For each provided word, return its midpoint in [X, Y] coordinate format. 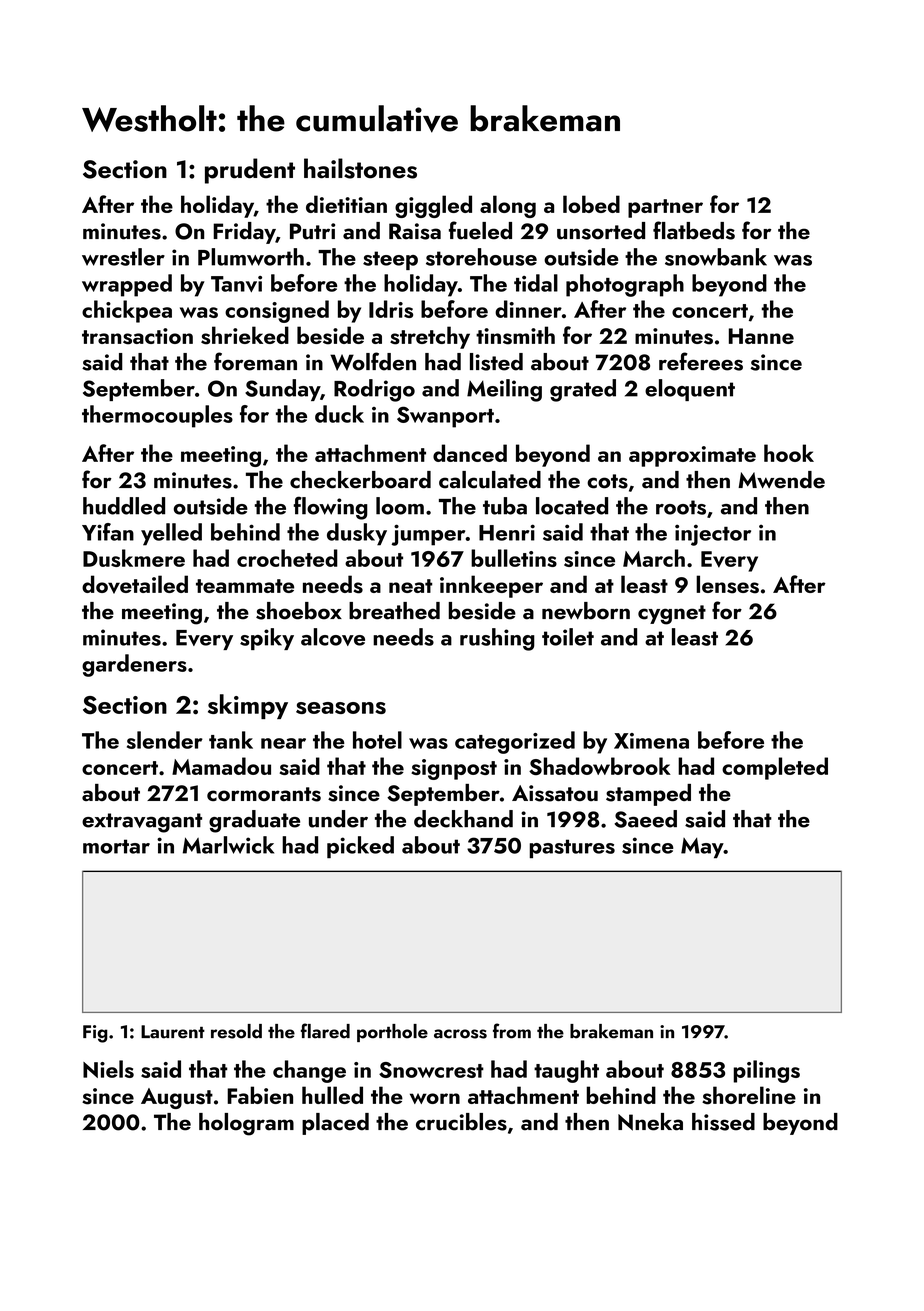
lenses [727, 584]
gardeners [134, 665]
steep [390, 260]
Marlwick [228, 845]
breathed [394, 611]
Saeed [645, 819]
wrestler [123, 257]
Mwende [781, 480]
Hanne [761, 336]
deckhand [463, 819]
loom [400, 506]
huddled [124, 506]
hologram [246, 1124]
